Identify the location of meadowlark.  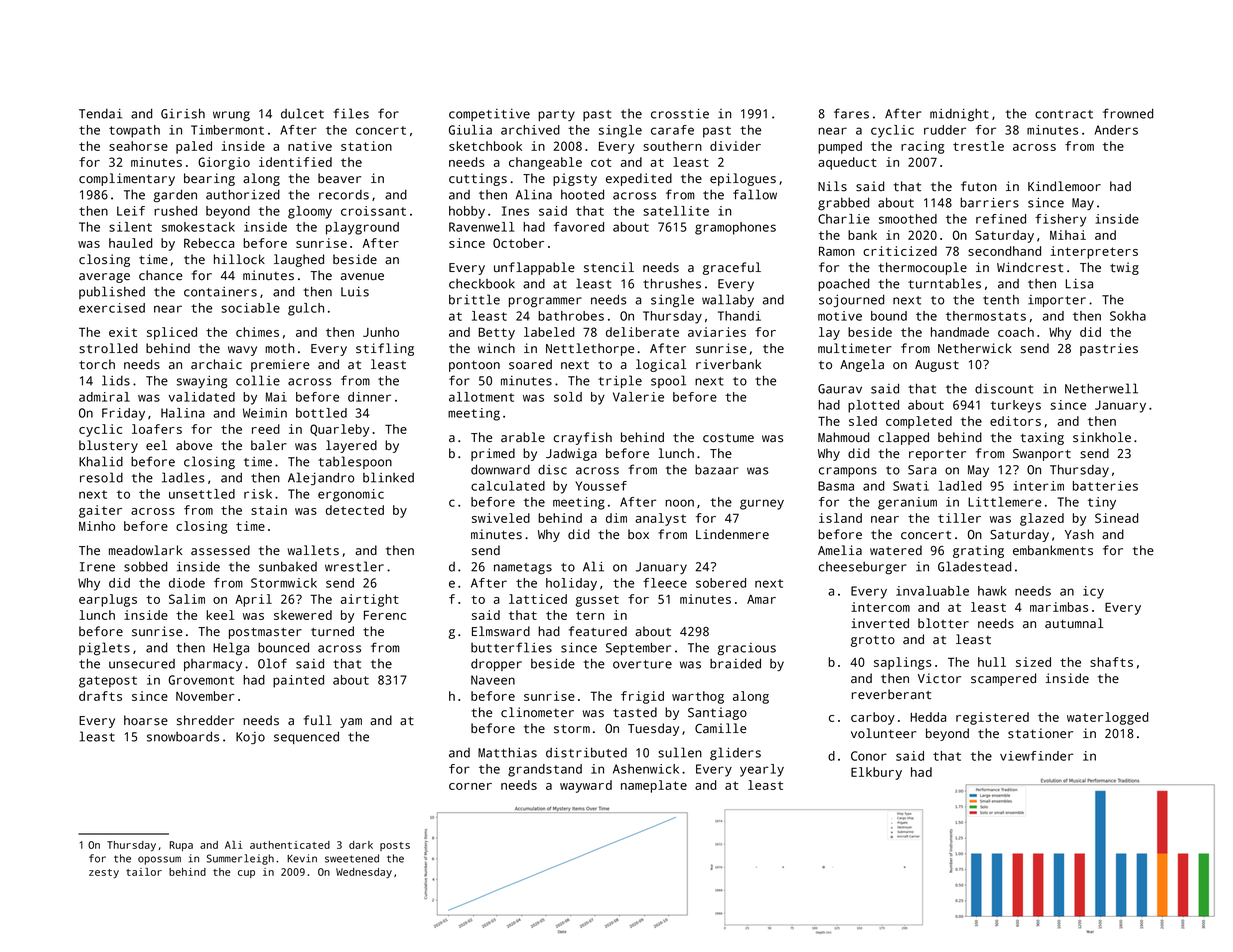
(146, 550).
